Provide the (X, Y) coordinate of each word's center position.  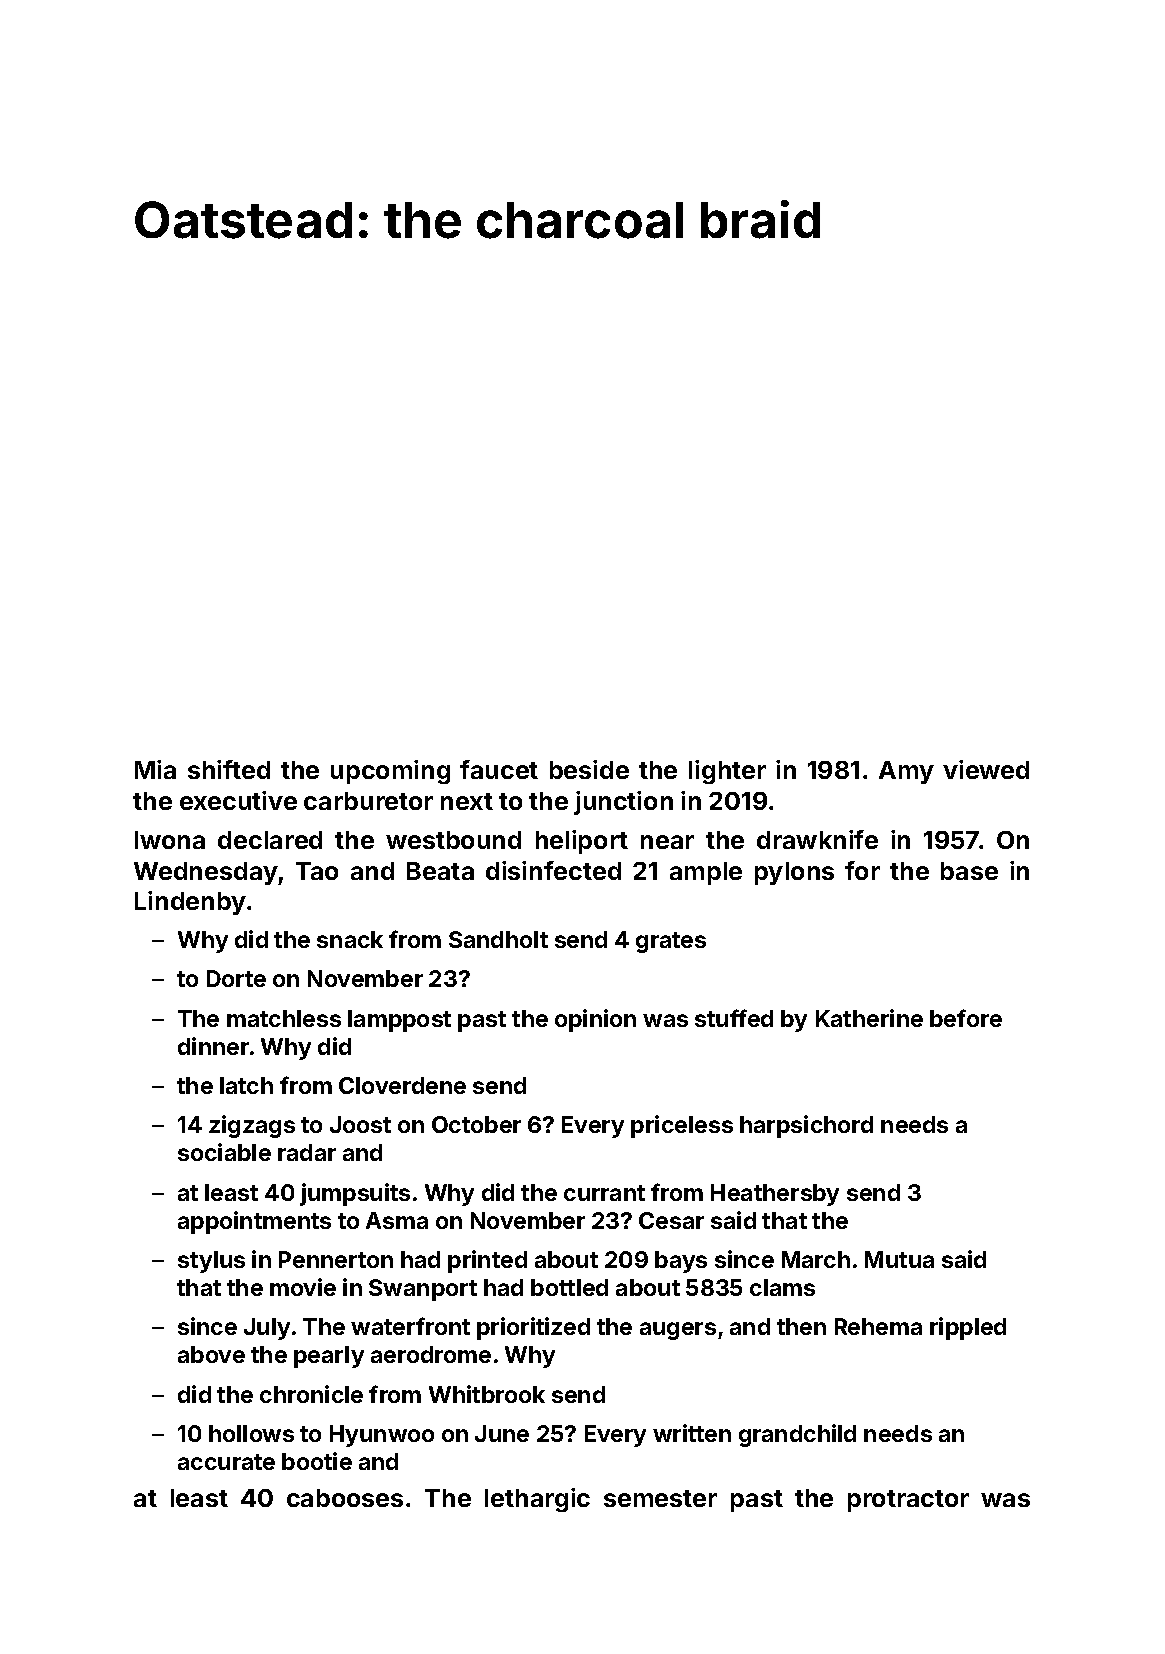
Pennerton (336, 1259)
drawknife (817, 839)
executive (238, 800)
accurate (226, 1462)
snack (350, 939)
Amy (906, 772)
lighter (727, 772)
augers (678, 1331)
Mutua (899, 1259)
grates (671, 942)
